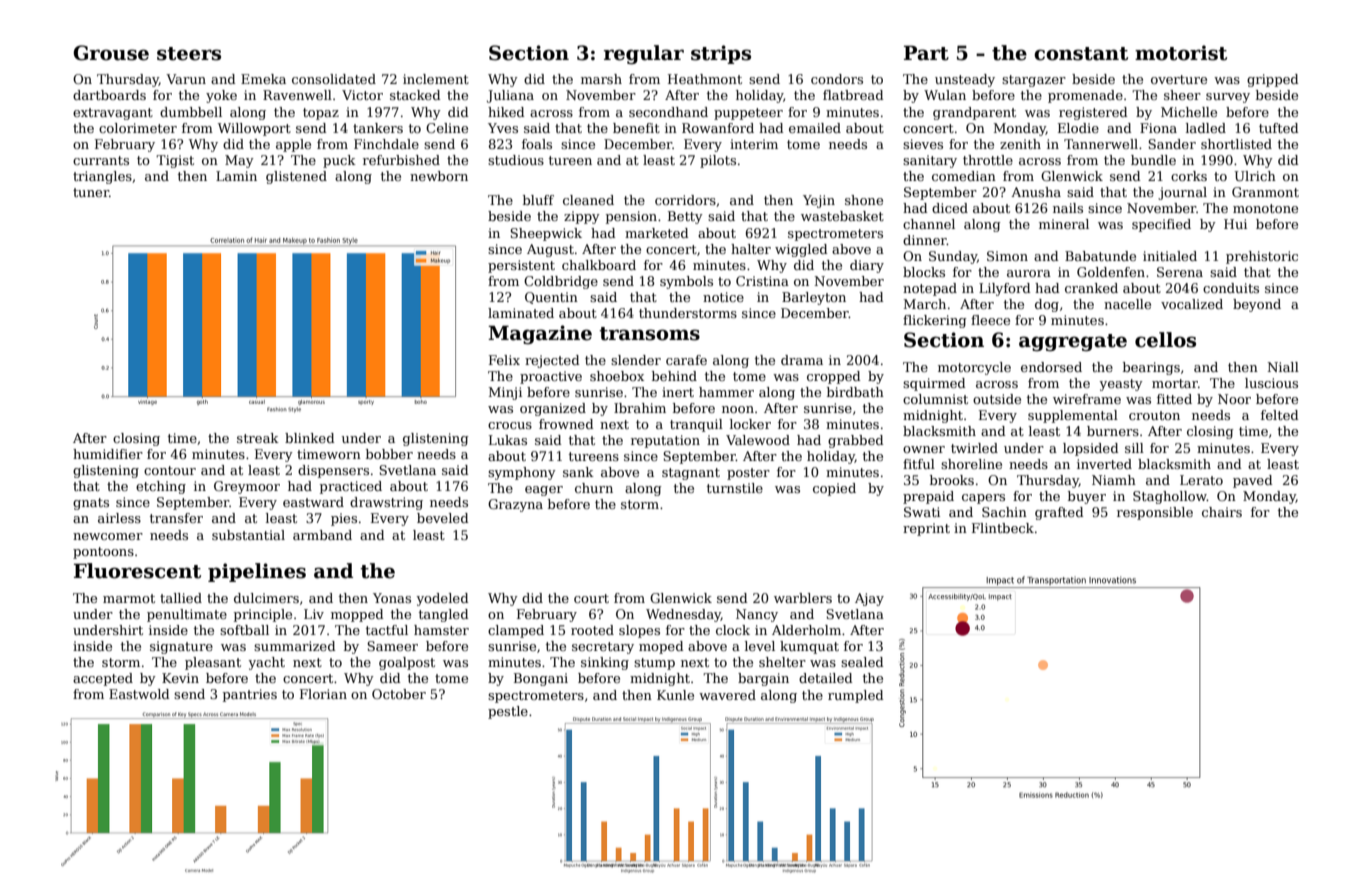 This screenshot has width=1372, height=887. What do you see at coordinates (750, 424) in the screenshot?
I see `locker` at bounding box center [750, 424].
